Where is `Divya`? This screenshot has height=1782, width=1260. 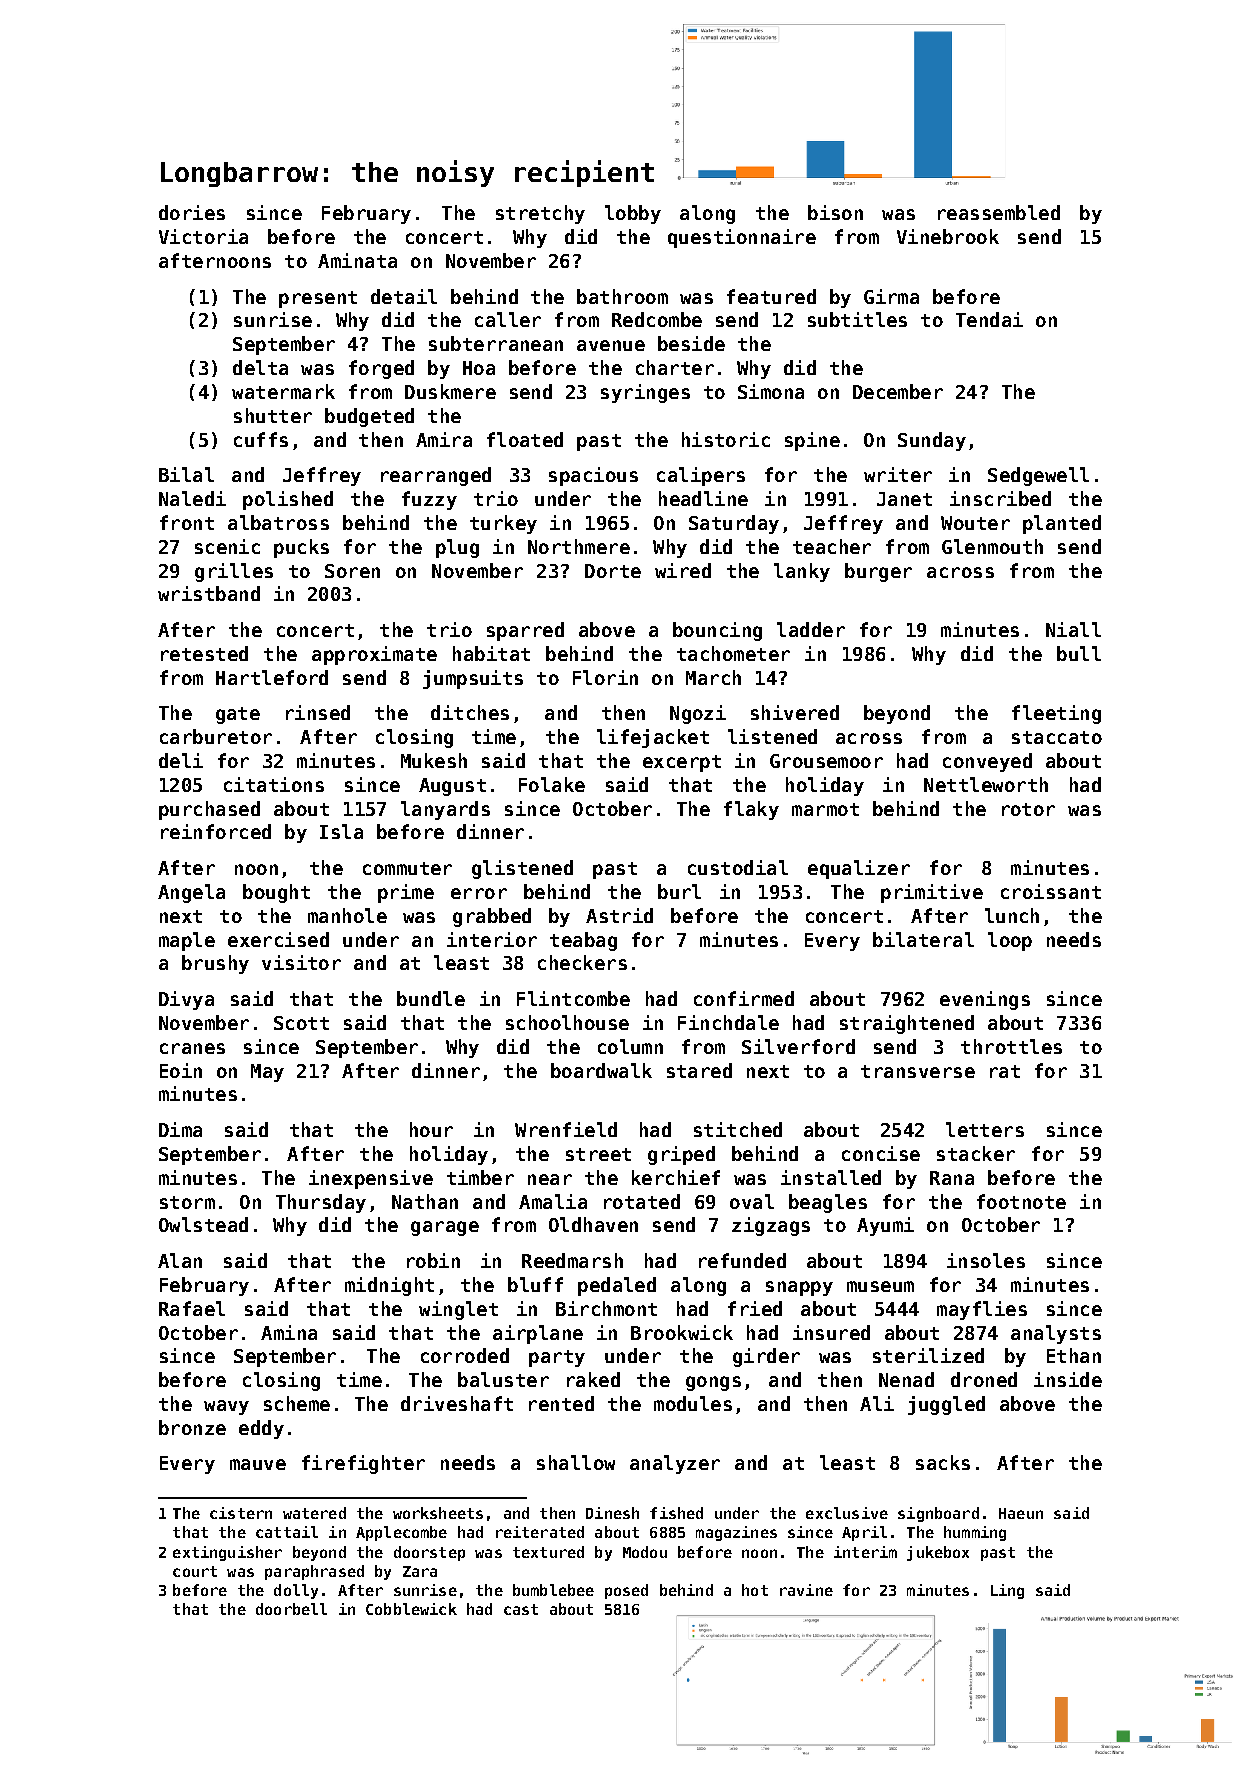 Divya is located at coordinates (186, 1000).
